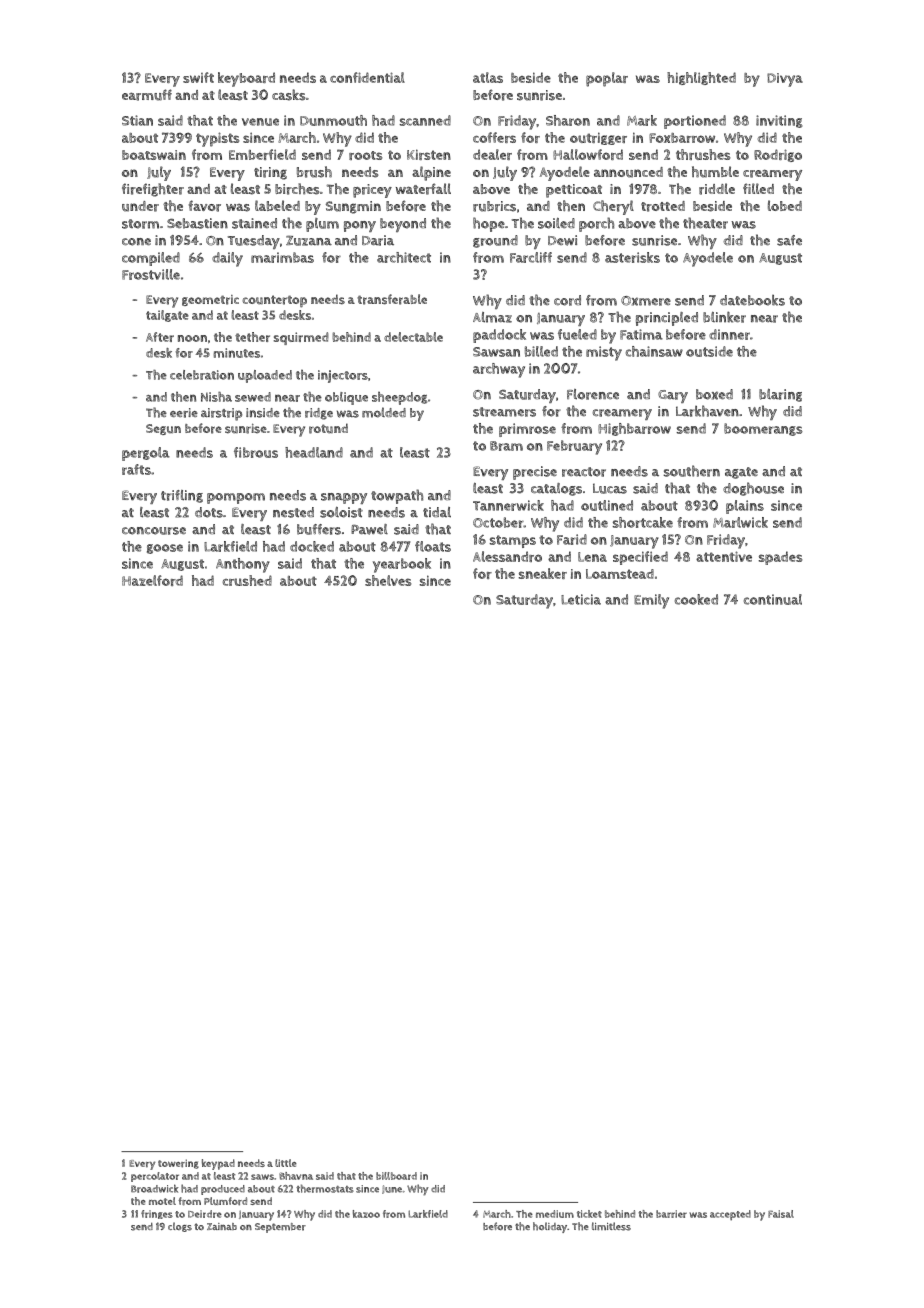 Image resolution: width=924 pixels, height=1308 pixels. What do you see at coordinates (367, 77) in the screenshot?
I see `confidential` at bounding box center [367, 77].
